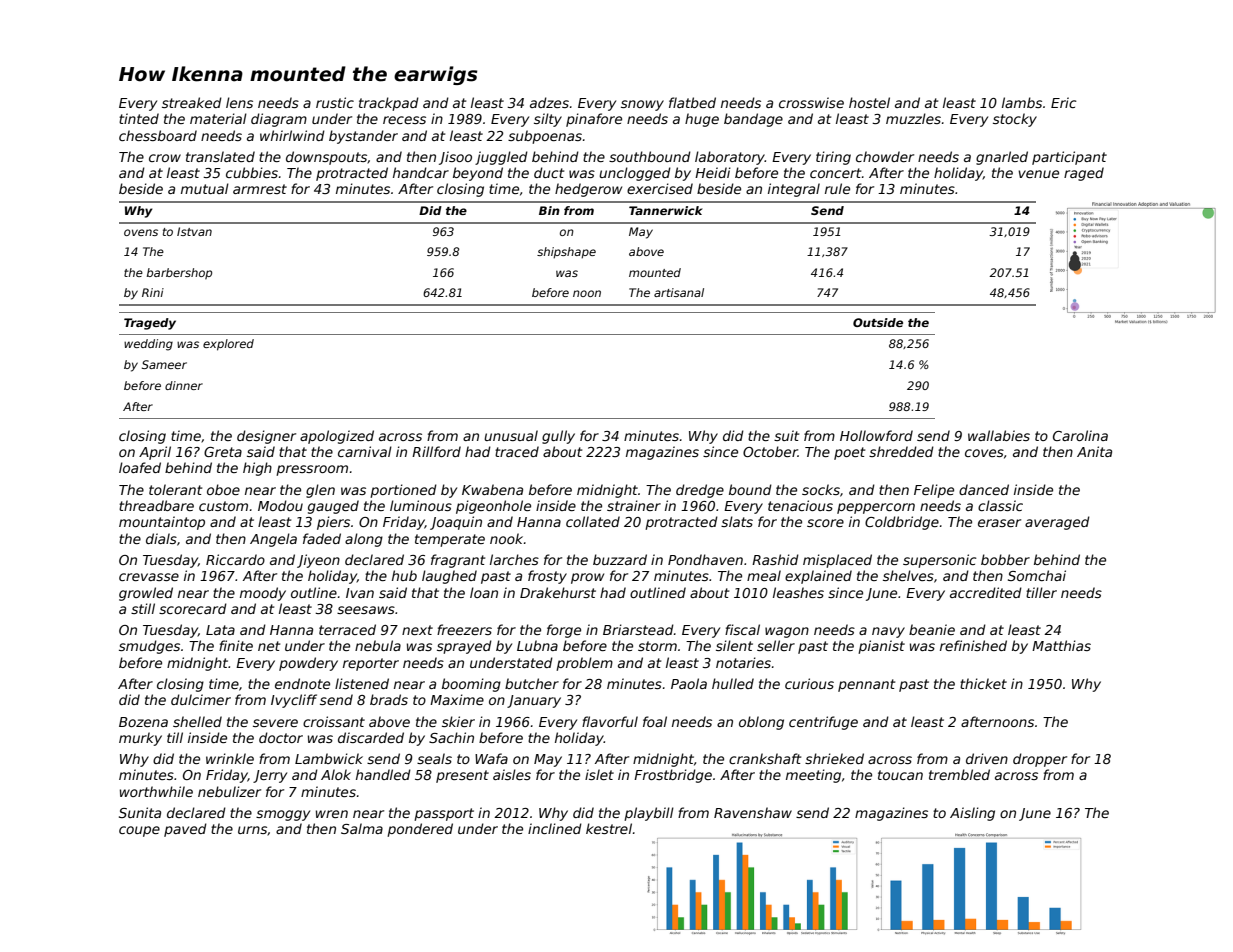 The height and width of the image is (952, 1233). I want to click on centrifuge, so click(823, 723).
